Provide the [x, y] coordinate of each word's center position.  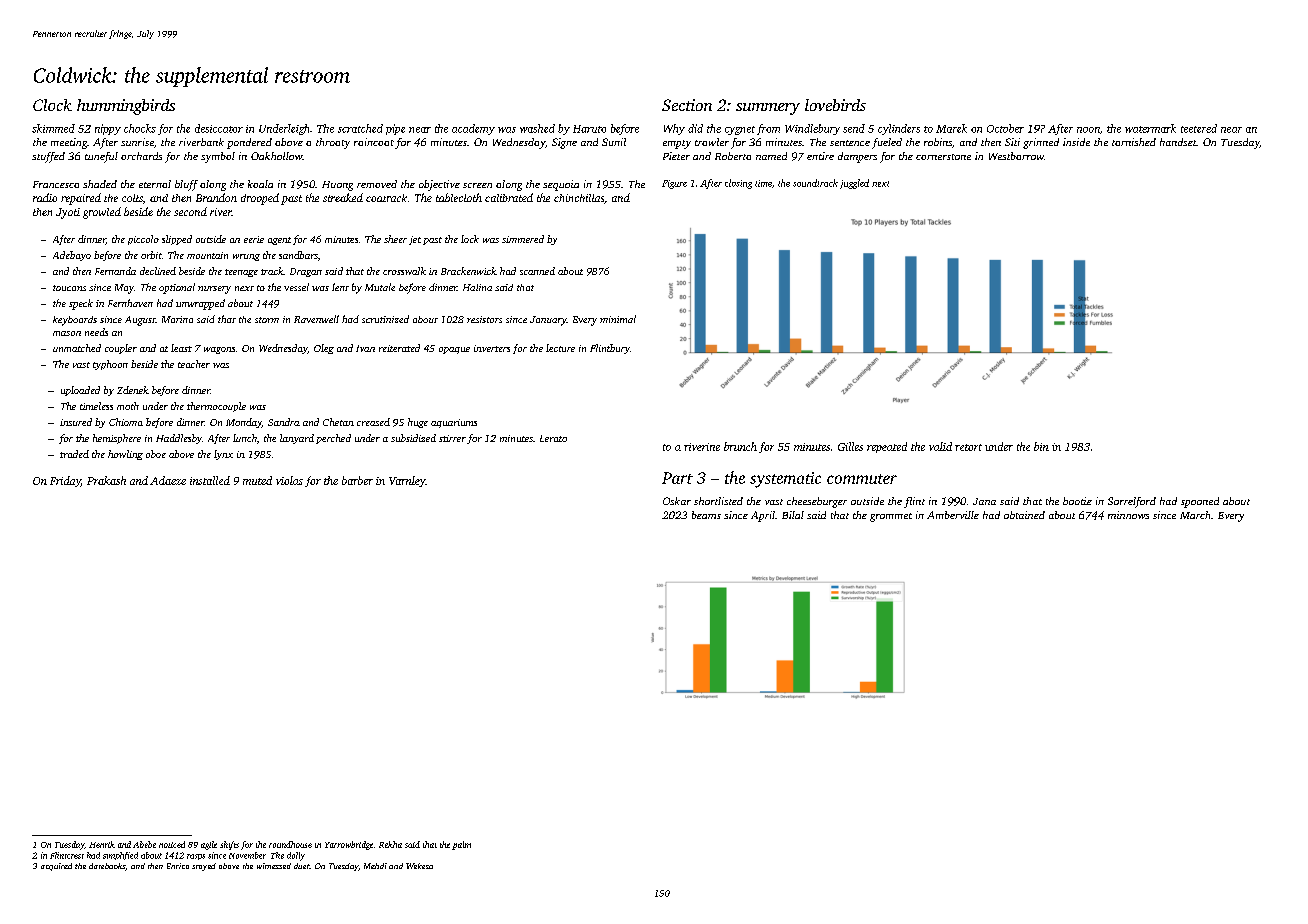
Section [687, 105]
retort [968, 447]
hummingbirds [126, 107]
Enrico [178, 866]
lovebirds [835, 105]
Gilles [850, 446]
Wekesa [419, 866]
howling [125, 455]
